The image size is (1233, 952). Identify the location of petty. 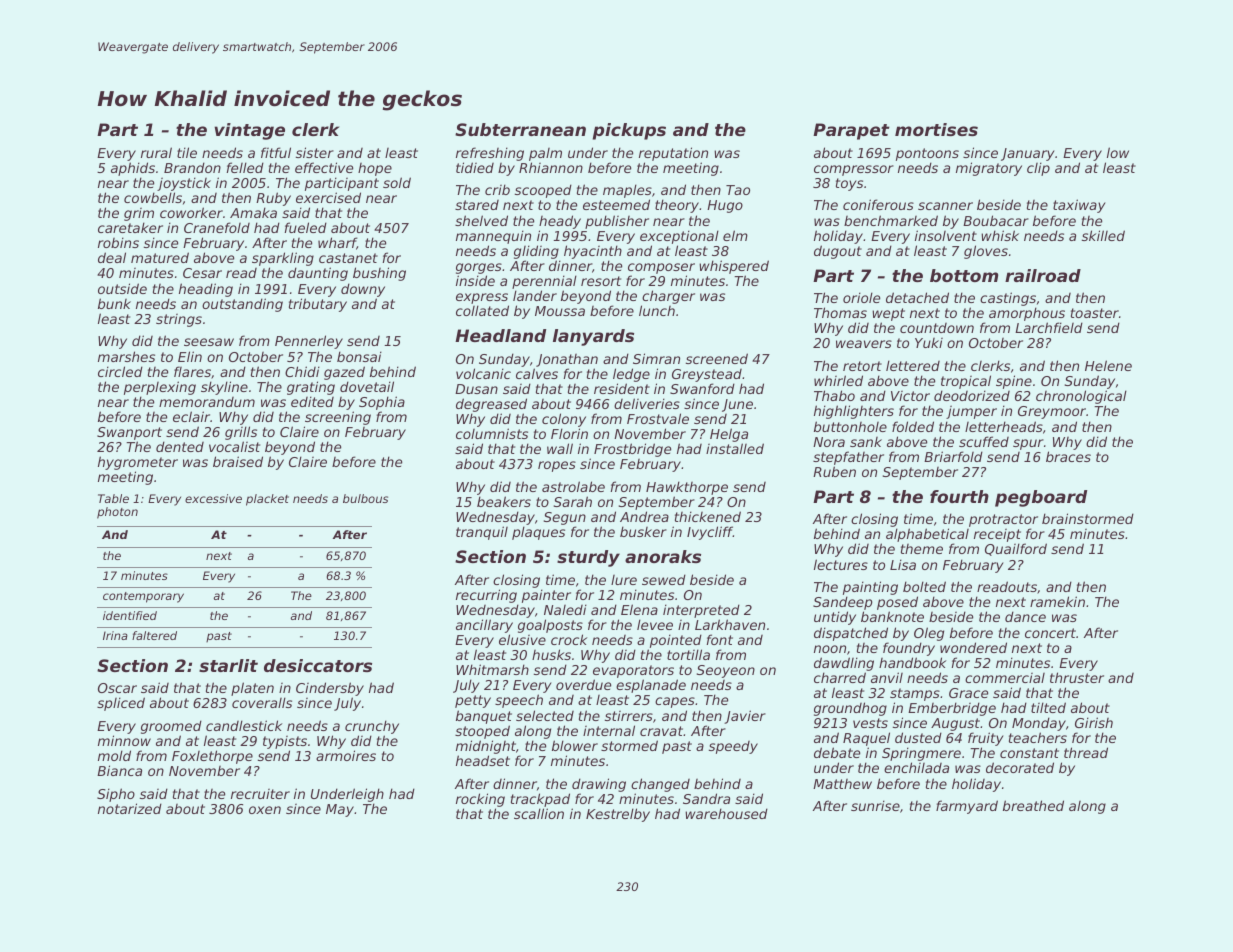
(473, 701).
